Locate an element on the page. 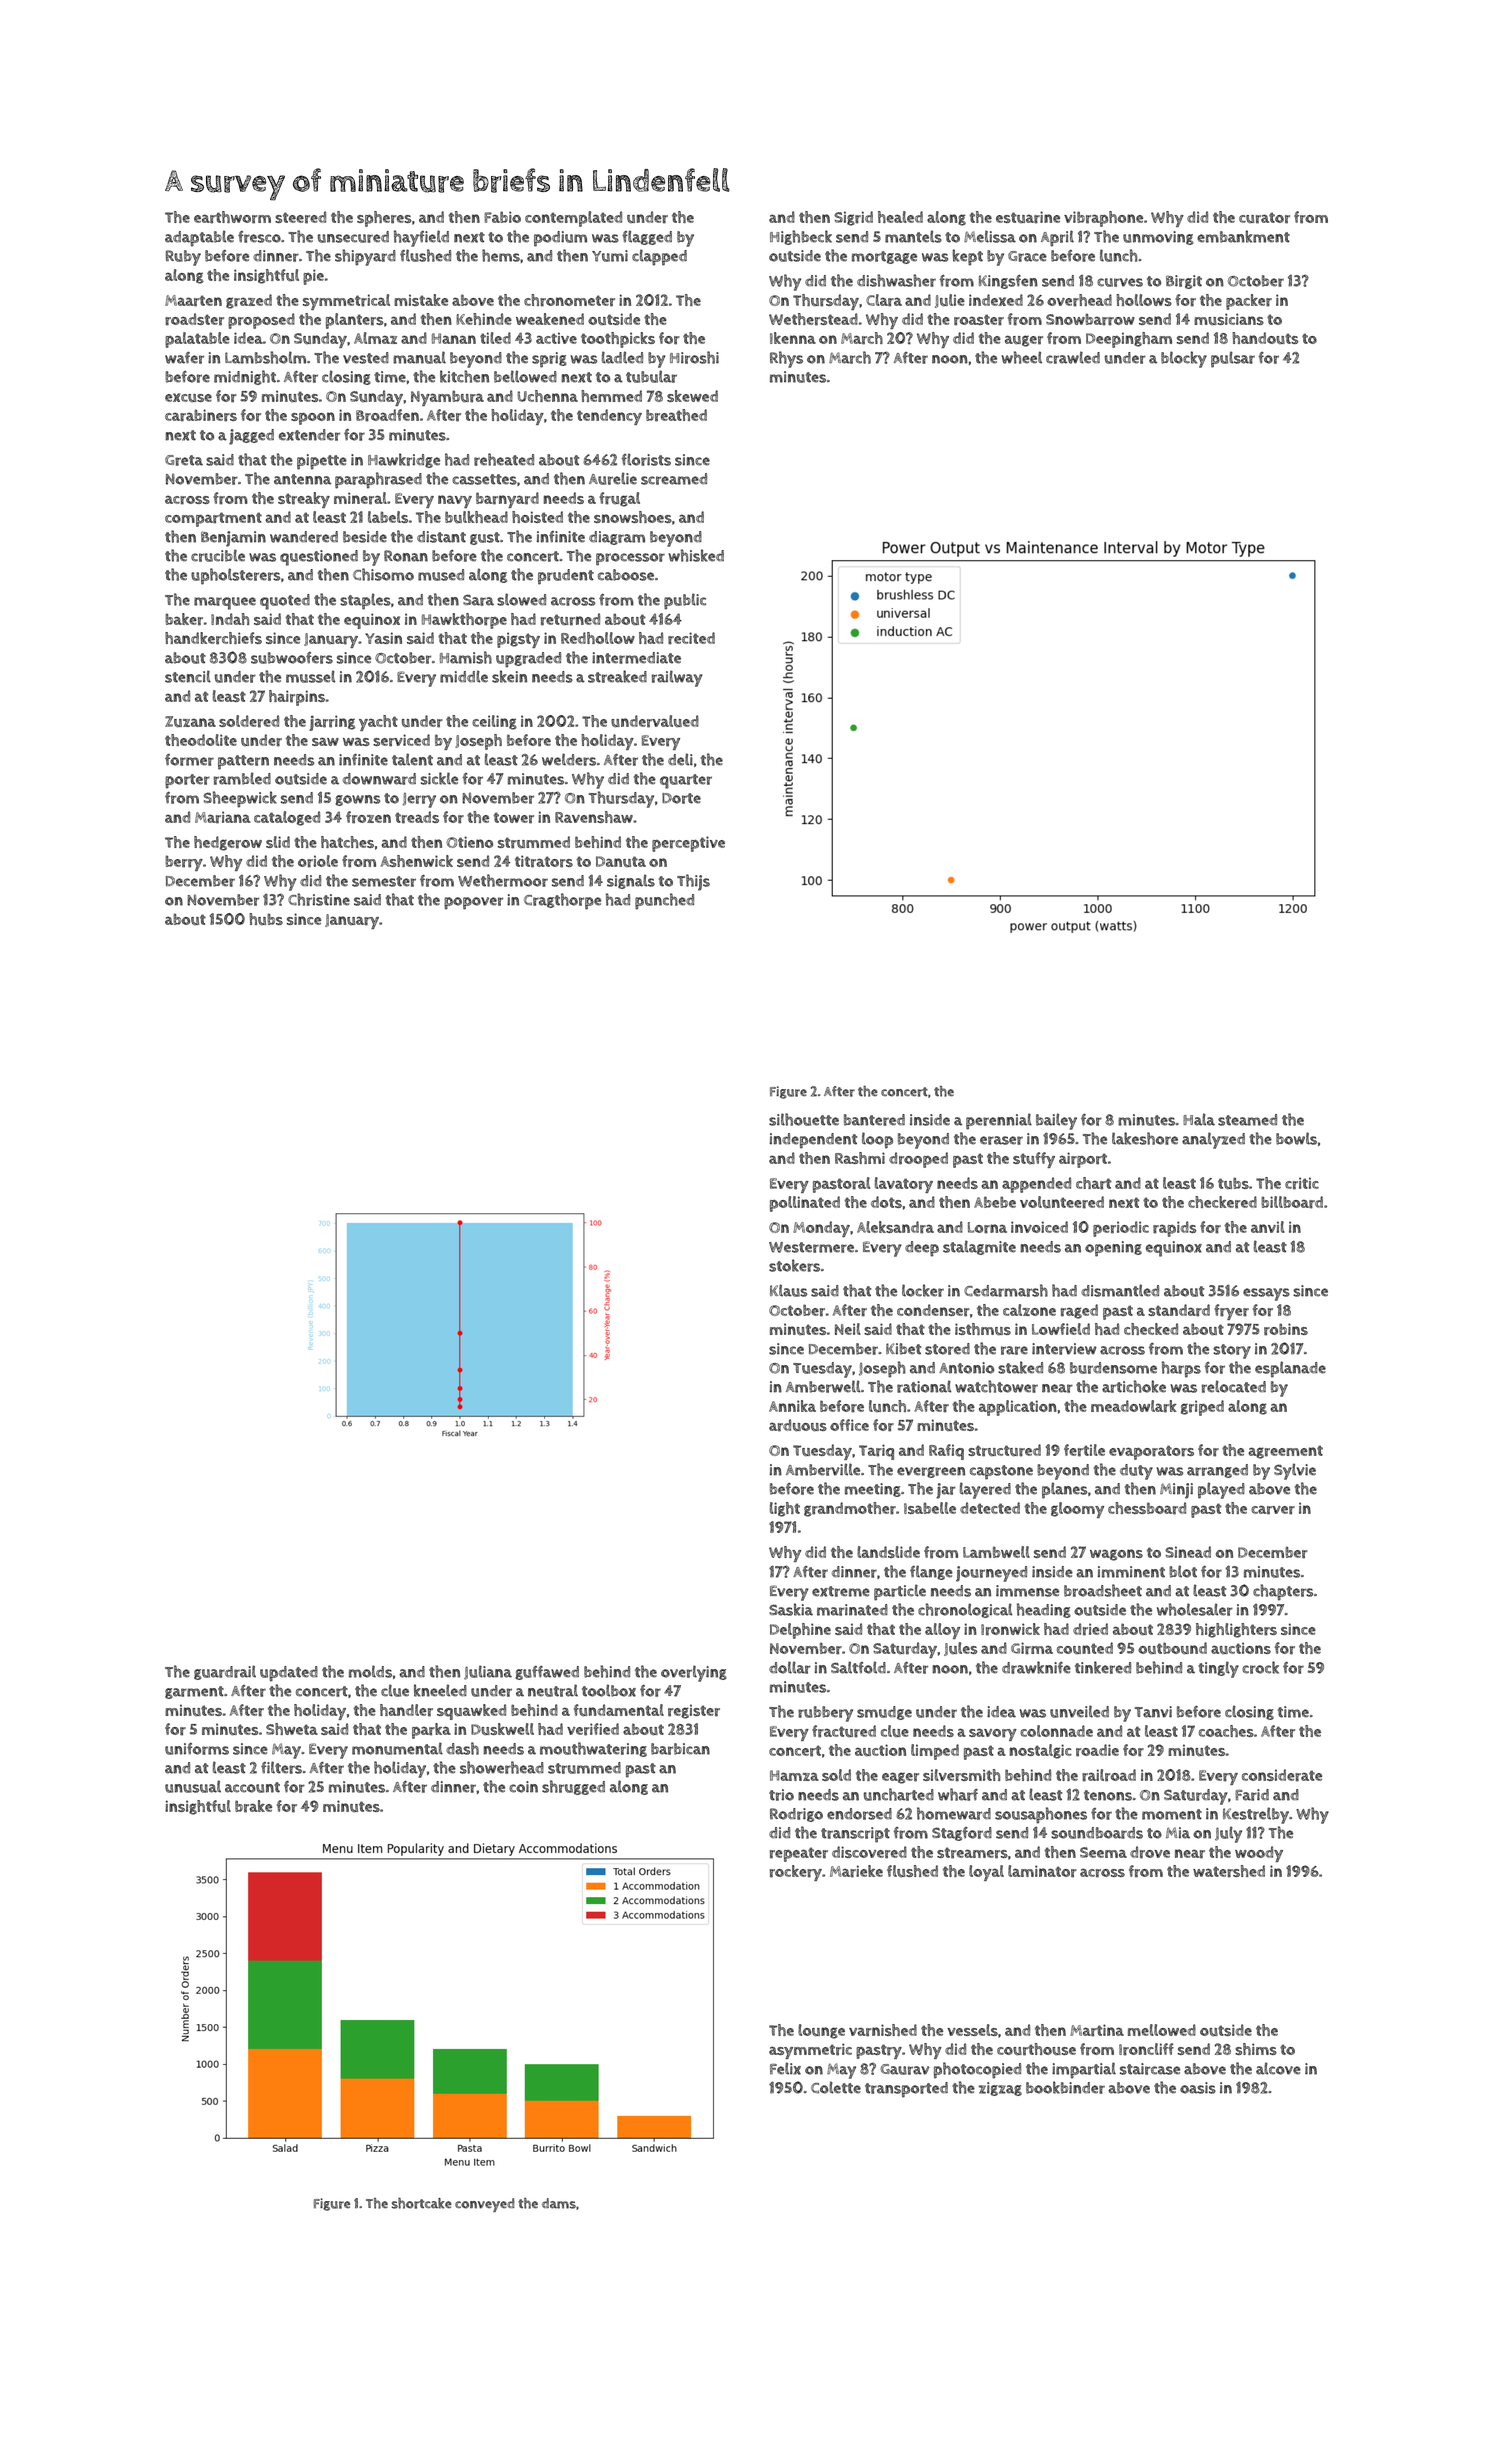 Image resolution: width=1496 pixels, height=2464 pixels. opening is located at coordinates (1113, 1249).
